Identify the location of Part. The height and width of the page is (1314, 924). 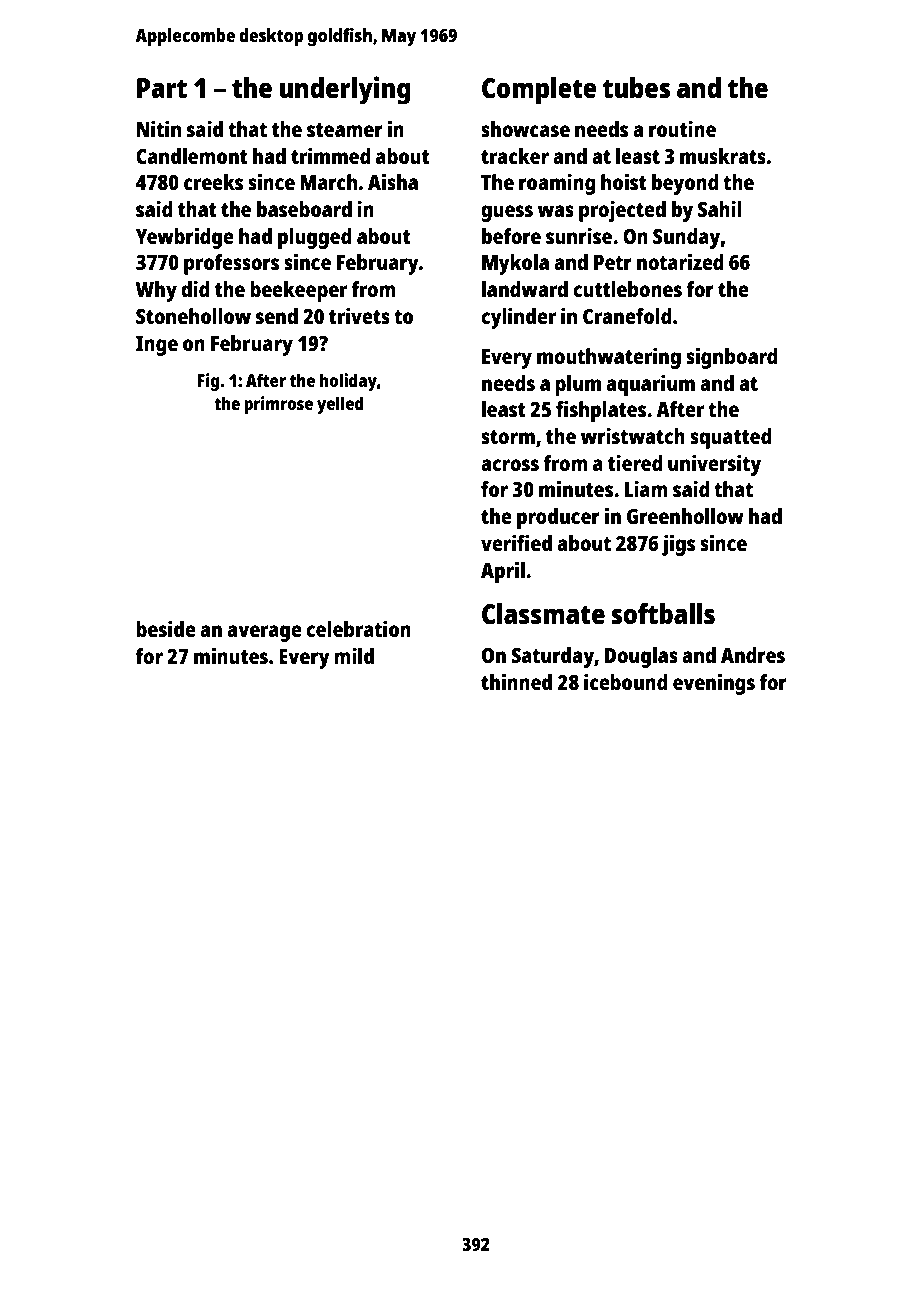
(162, 88).
